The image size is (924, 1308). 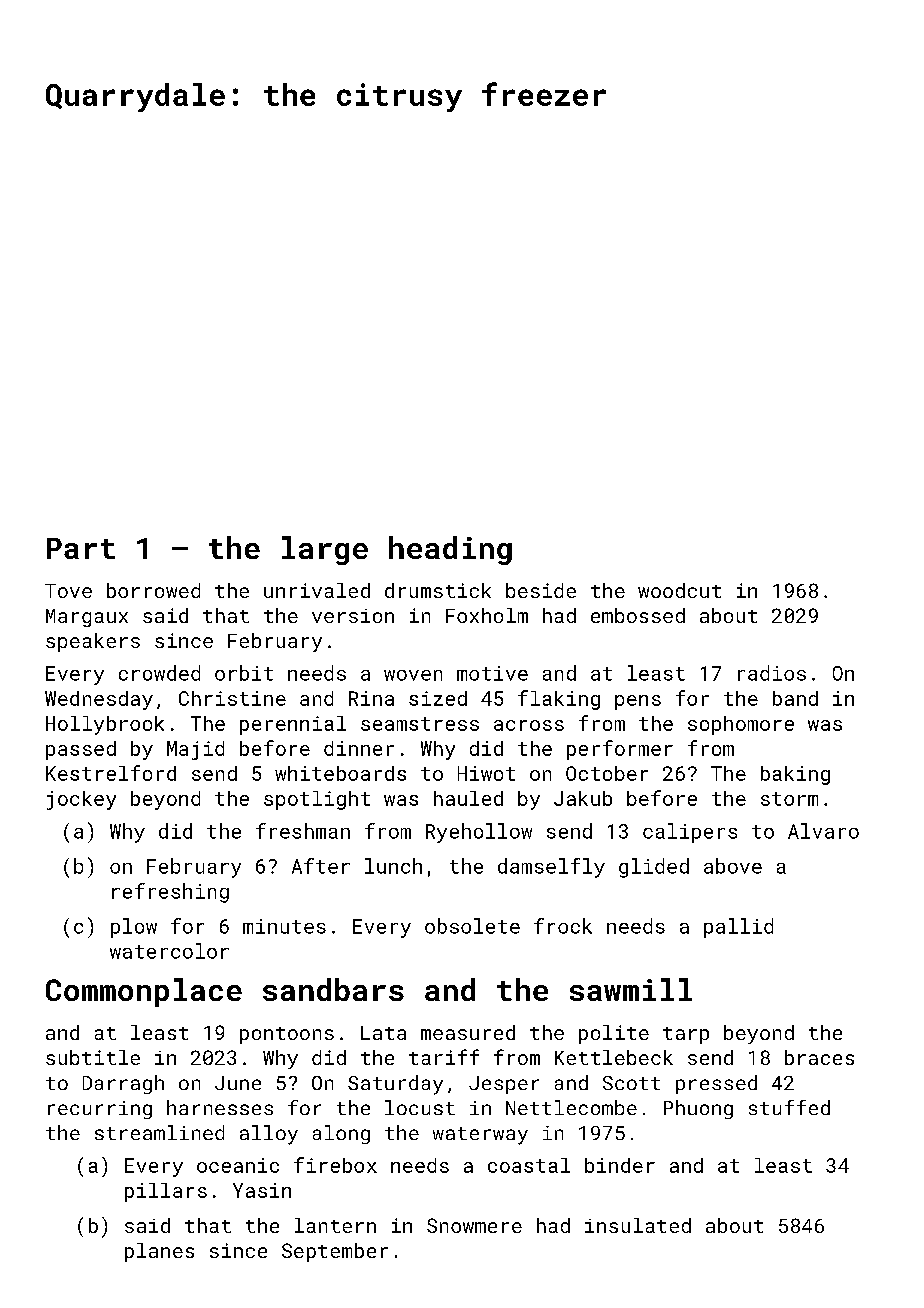 What do you see at coordinates (474, 1225) in the image?
I see `Snowmere` at bounding box center [474, 1225].
